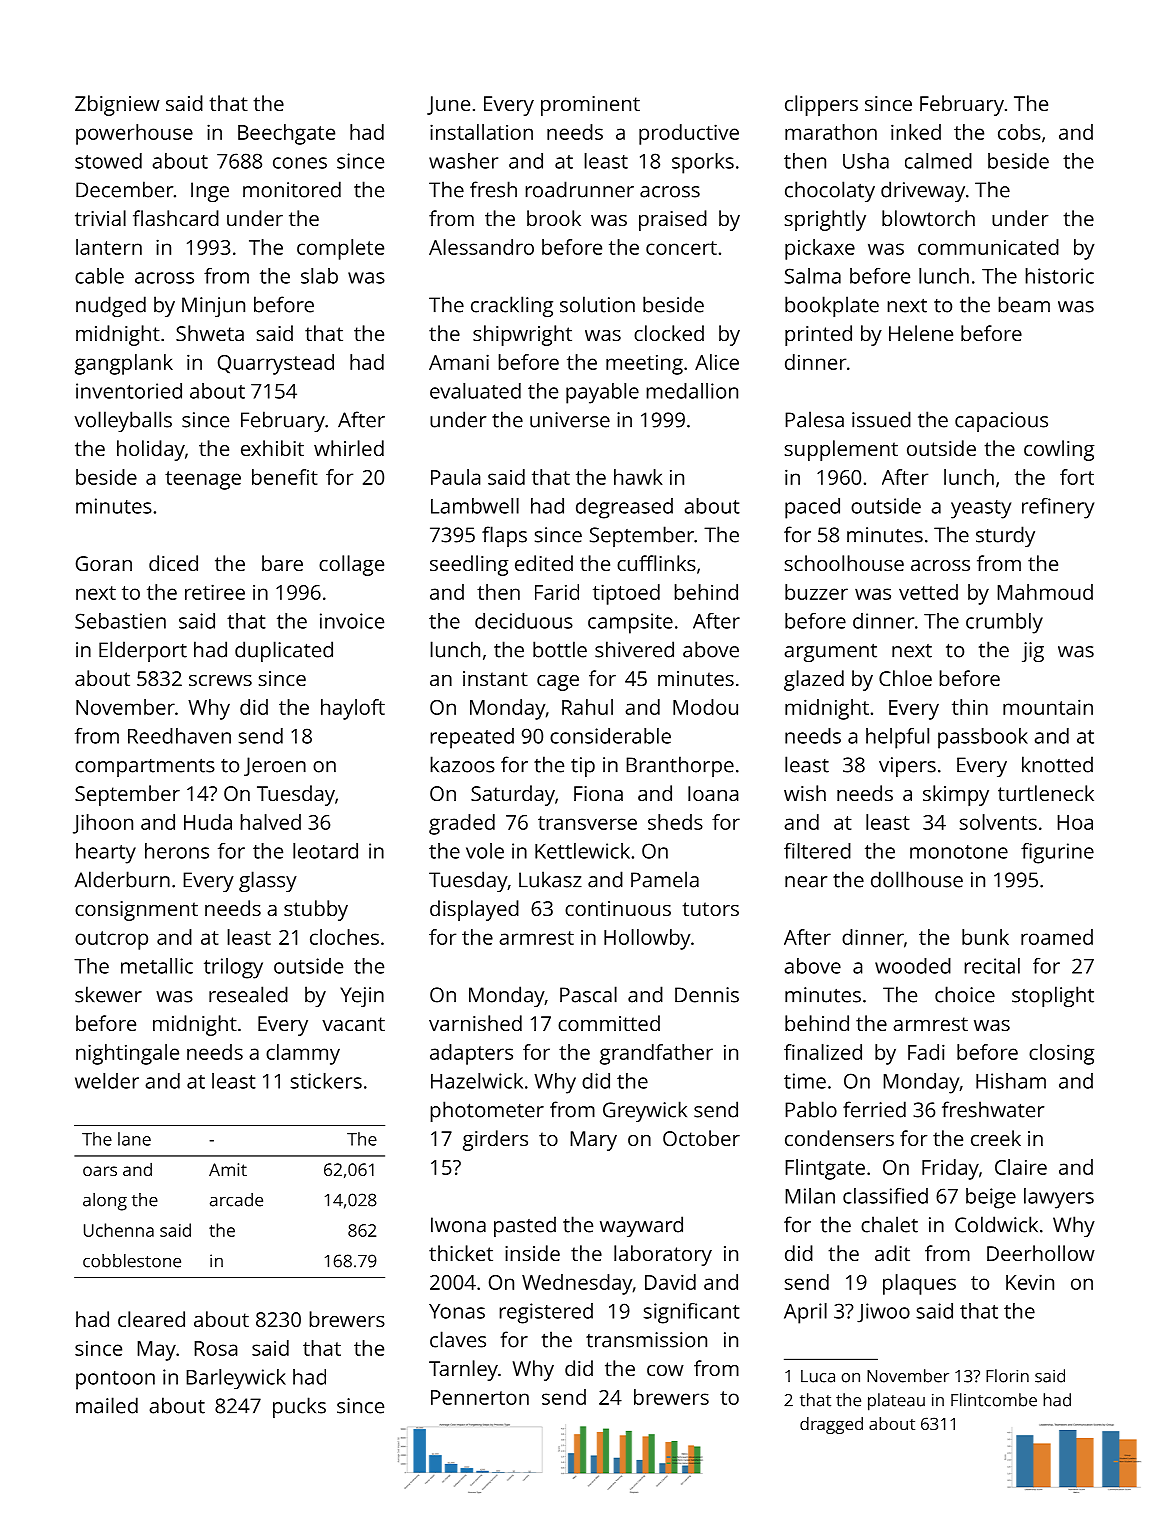 This document has height=1513, width=1169. I want to click on varnished, so click(475, 1023).
